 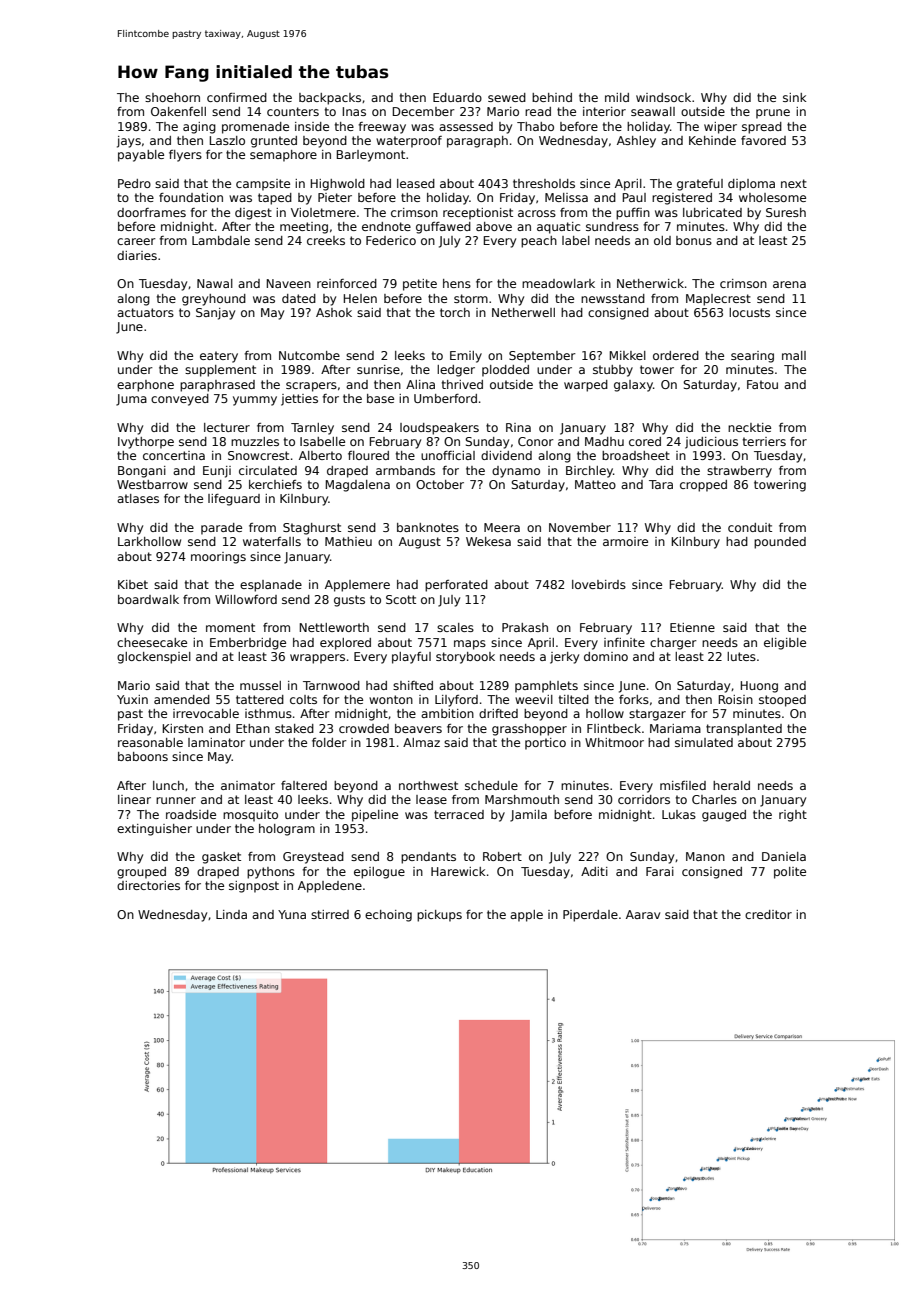 I want to click on receptionist, so click(x=478, y=214).
